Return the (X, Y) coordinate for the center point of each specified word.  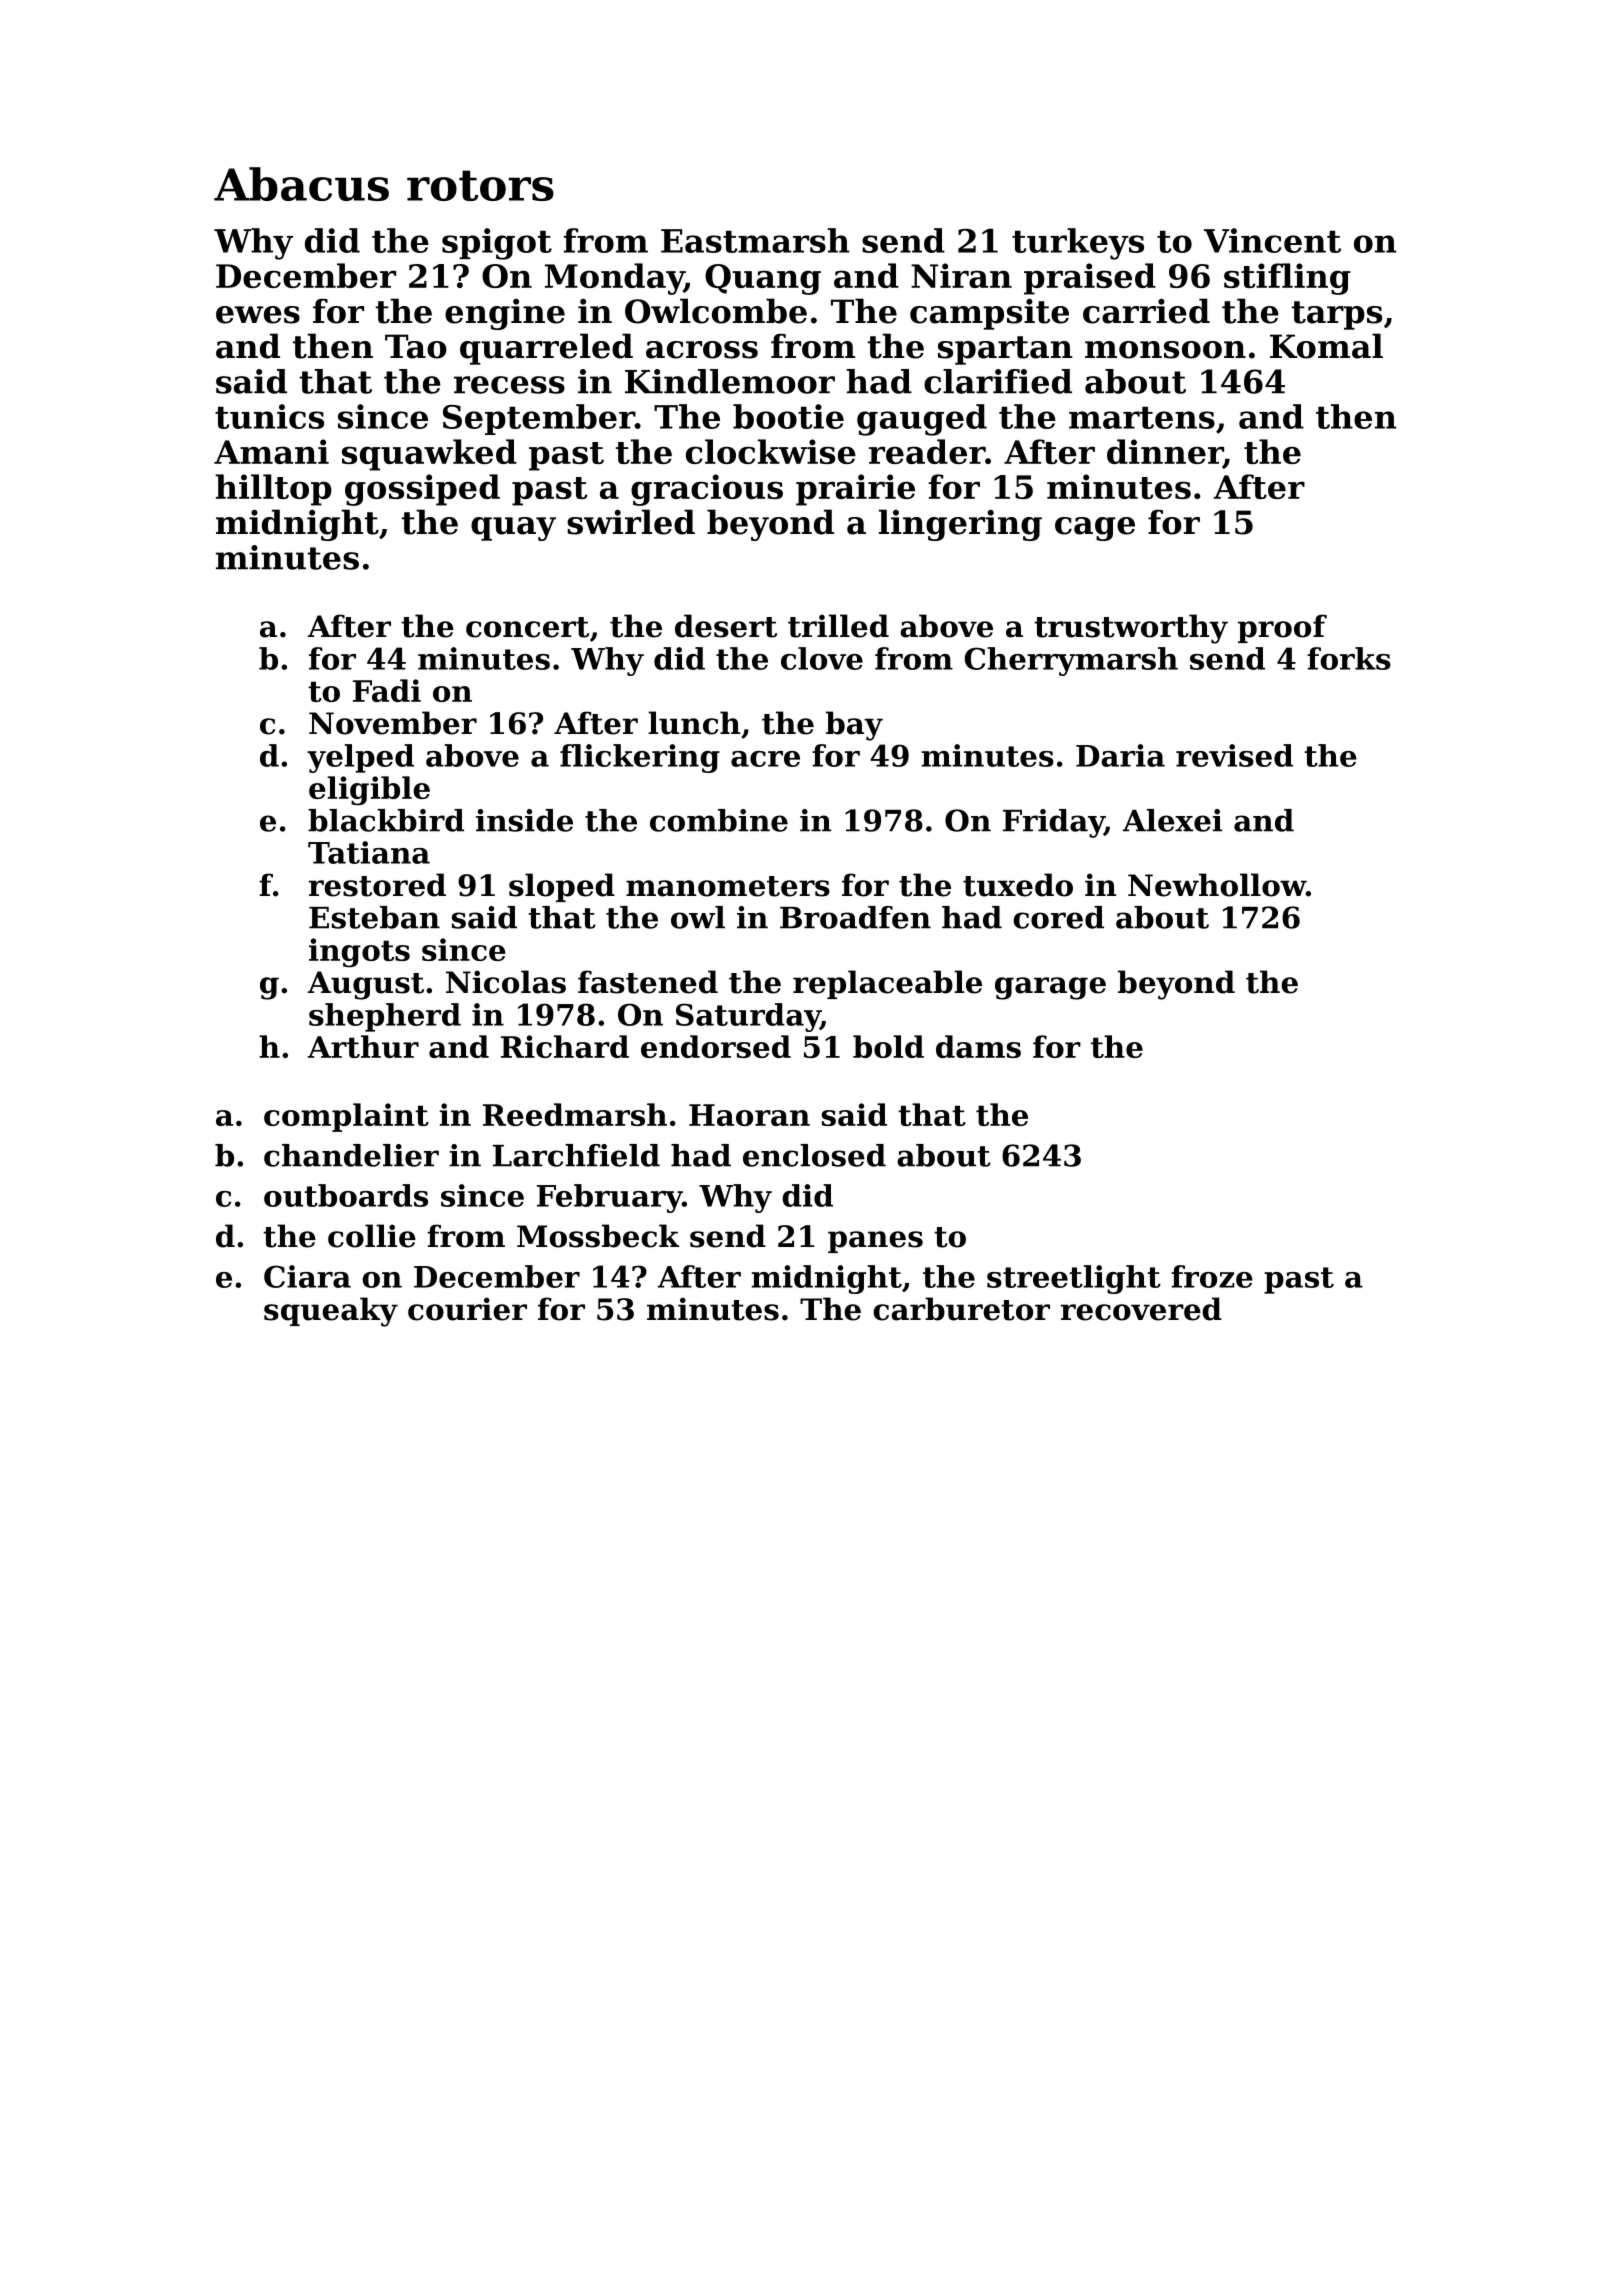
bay (854, 726)
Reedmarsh (575, 1114)
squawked (429, 455)
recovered (1141, 1309)
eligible (369, 791)
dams (978, 1046)
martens (1142, 417)
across (702, 350)
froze (1212, 1276)
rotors (480, 185)
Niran (961, 275)
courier (467, 1309)
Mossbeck (598, 1236)
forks (1349, 658)
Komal (1326, 346)
